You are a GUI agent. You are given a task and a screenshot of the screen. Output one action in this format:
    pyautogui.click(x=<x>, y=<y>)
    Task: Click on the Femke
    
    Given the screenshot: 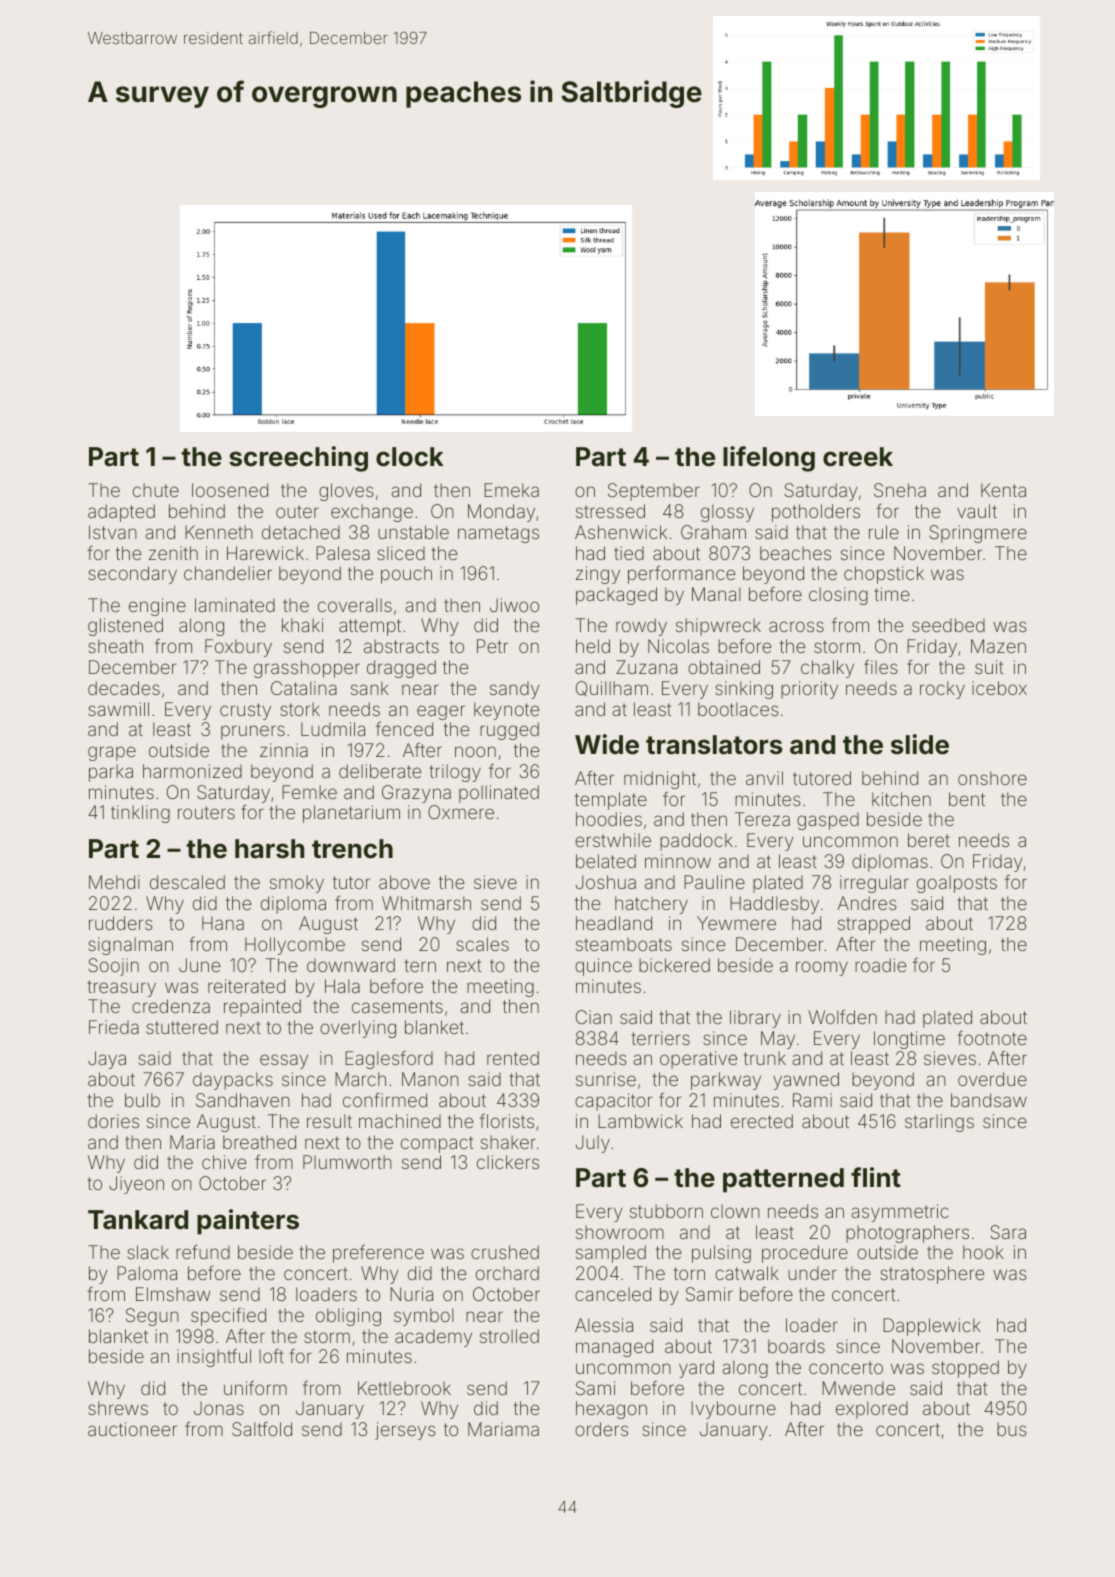 What is the action you would take?
    pyautogui.click(x=309, y=792)
